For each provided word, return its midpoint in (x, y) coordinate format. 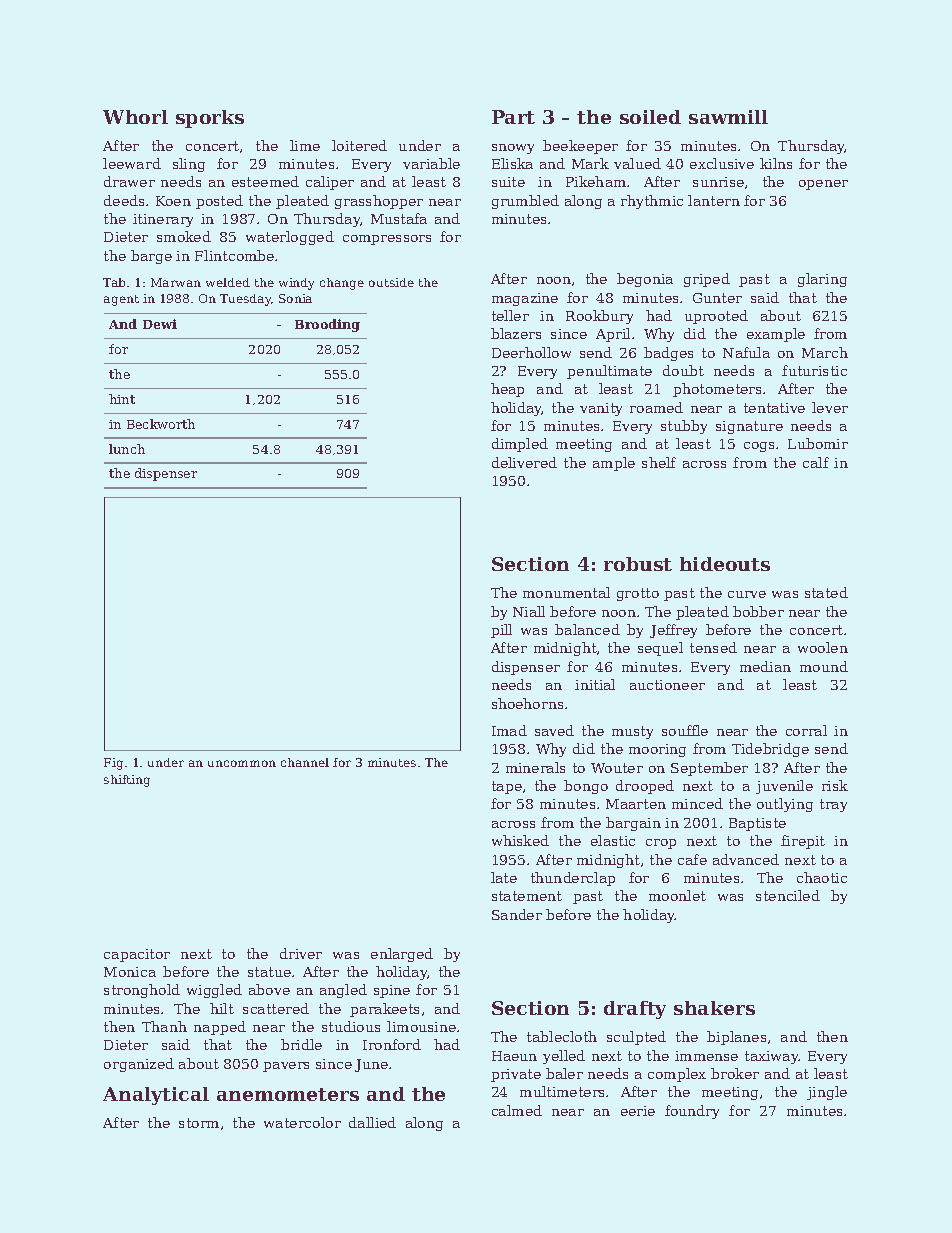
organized (139, 1065)
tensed (713, 647)
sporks (210, 119)
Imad (509, 730)
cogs (759, 447)
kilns (776, 163)
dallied (372, 1122)
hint (122, 399)
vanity (601, 409)
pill (501, 631)
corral (806, 730)
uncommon (242, 763)
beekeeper (580, 147)
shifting (127, 781)
